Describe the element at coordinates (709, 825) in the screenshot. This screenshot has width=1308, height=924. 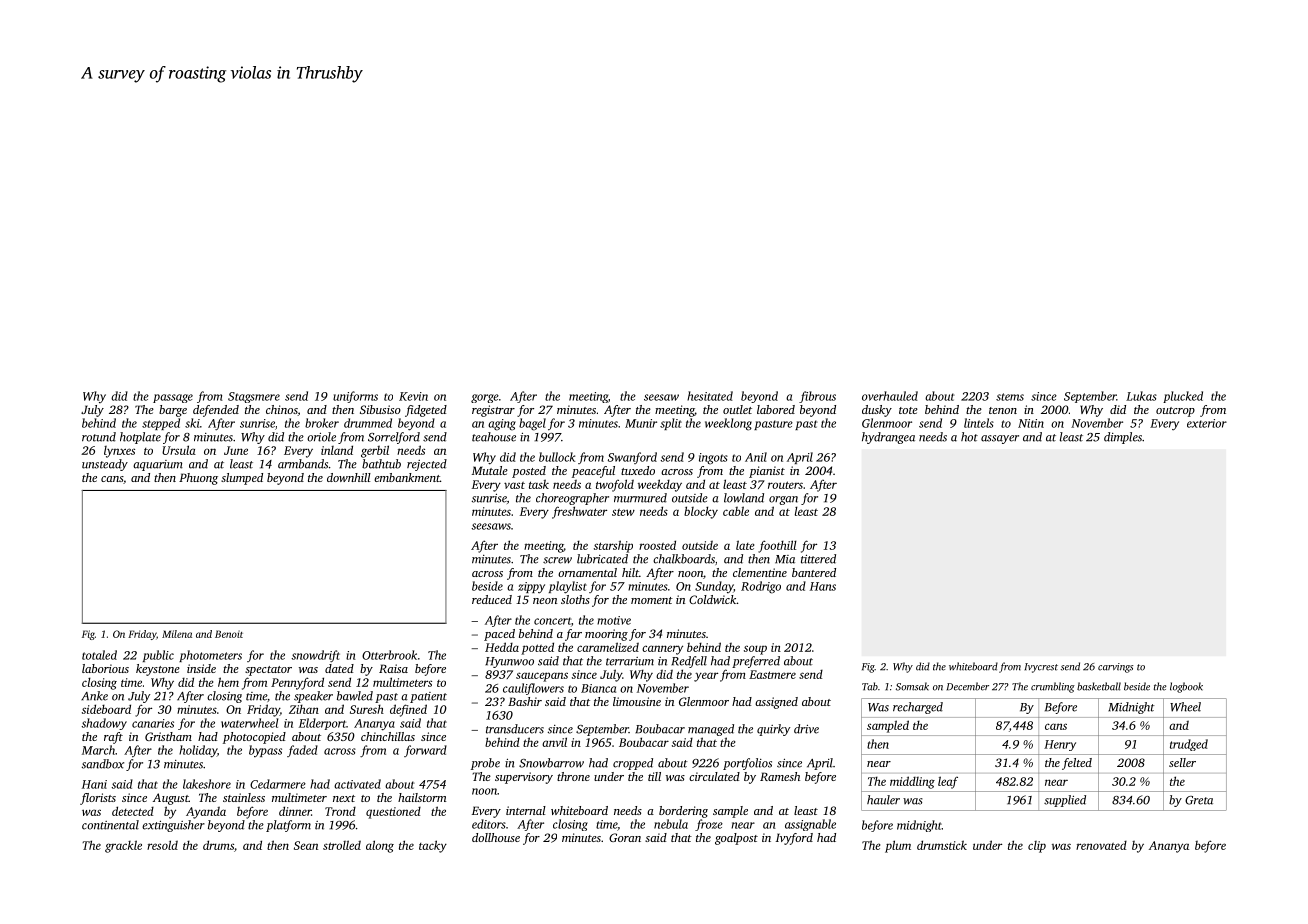
I see `froze` at that location.
